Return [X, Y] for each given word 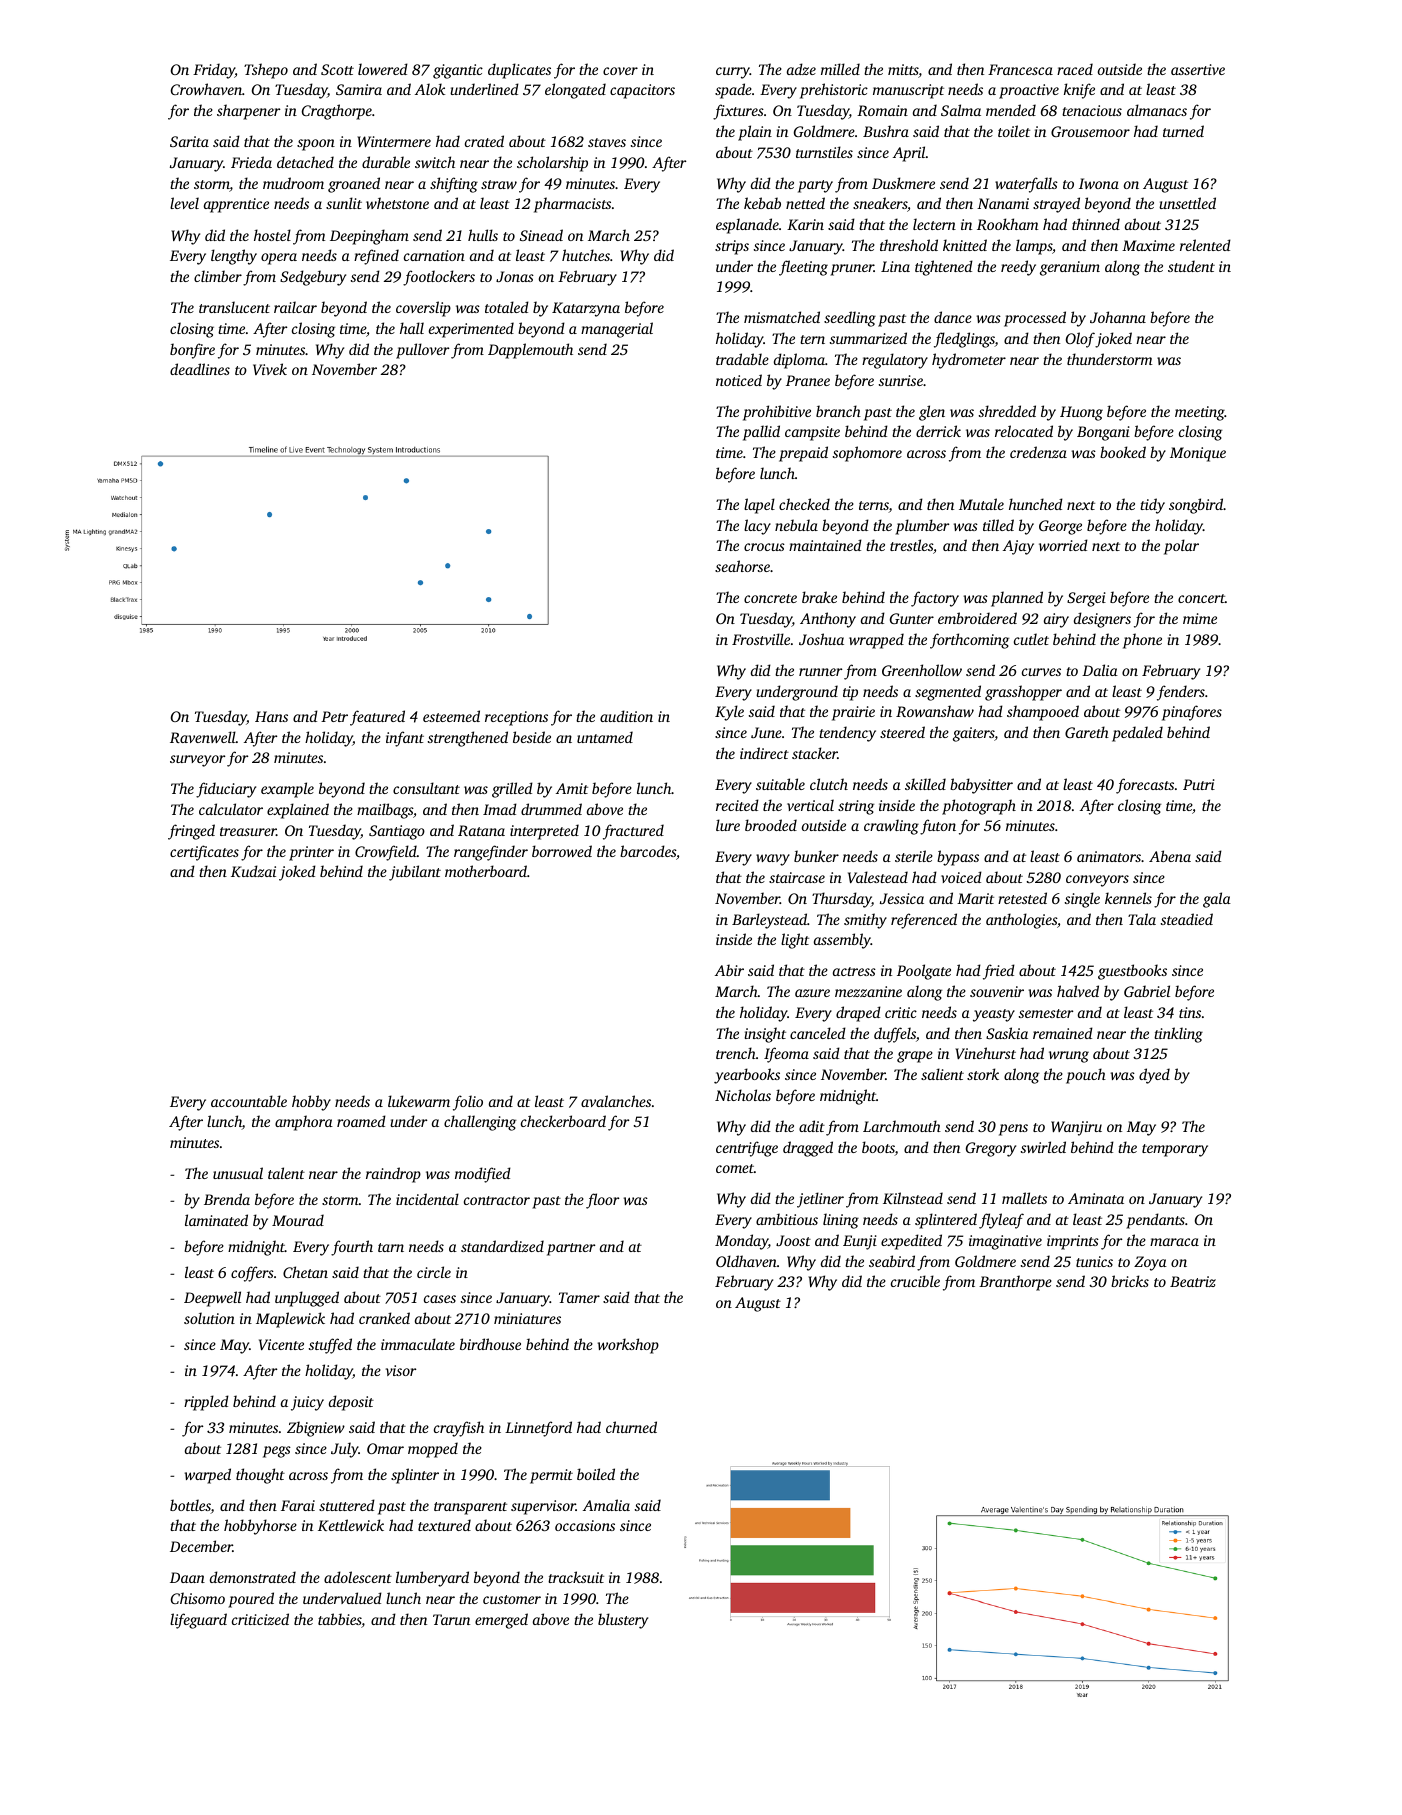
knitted [965, 245]
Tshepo [266, 71]
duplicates [519, 71]
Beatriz [1193, 1281]
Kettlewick [351, 1525]
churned [631, 1427]
